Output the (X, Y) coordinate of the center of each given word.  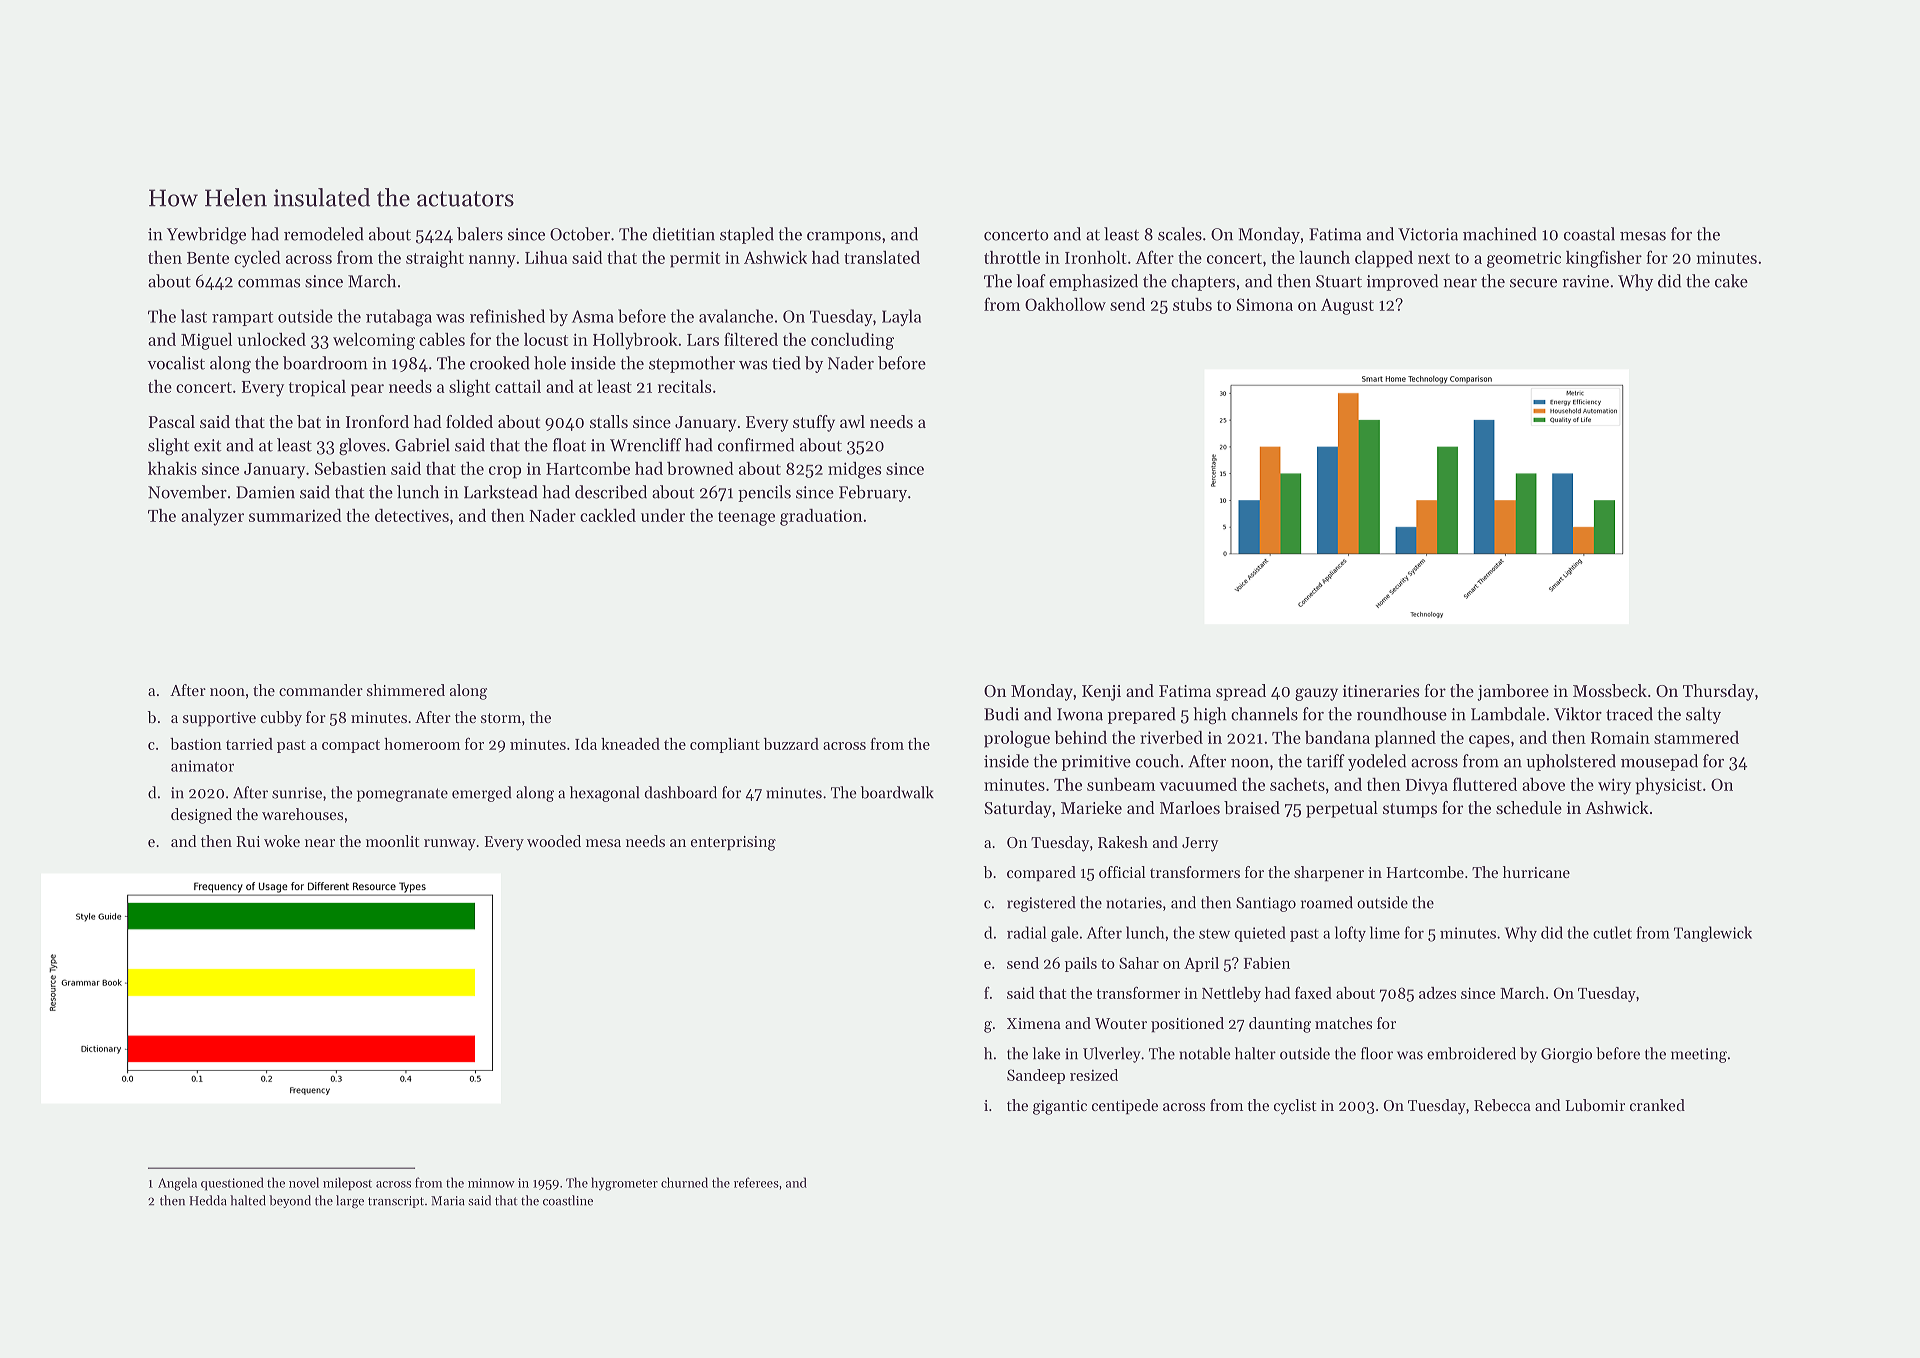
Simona (1264, 304)
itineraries (1381, 691)
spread (1241, 692)
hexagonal (605, 794)
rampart (242, 319)
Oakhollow (1065, 304)
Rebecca (1502, 1105)
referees (756, 1182)
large (350, 1201)
